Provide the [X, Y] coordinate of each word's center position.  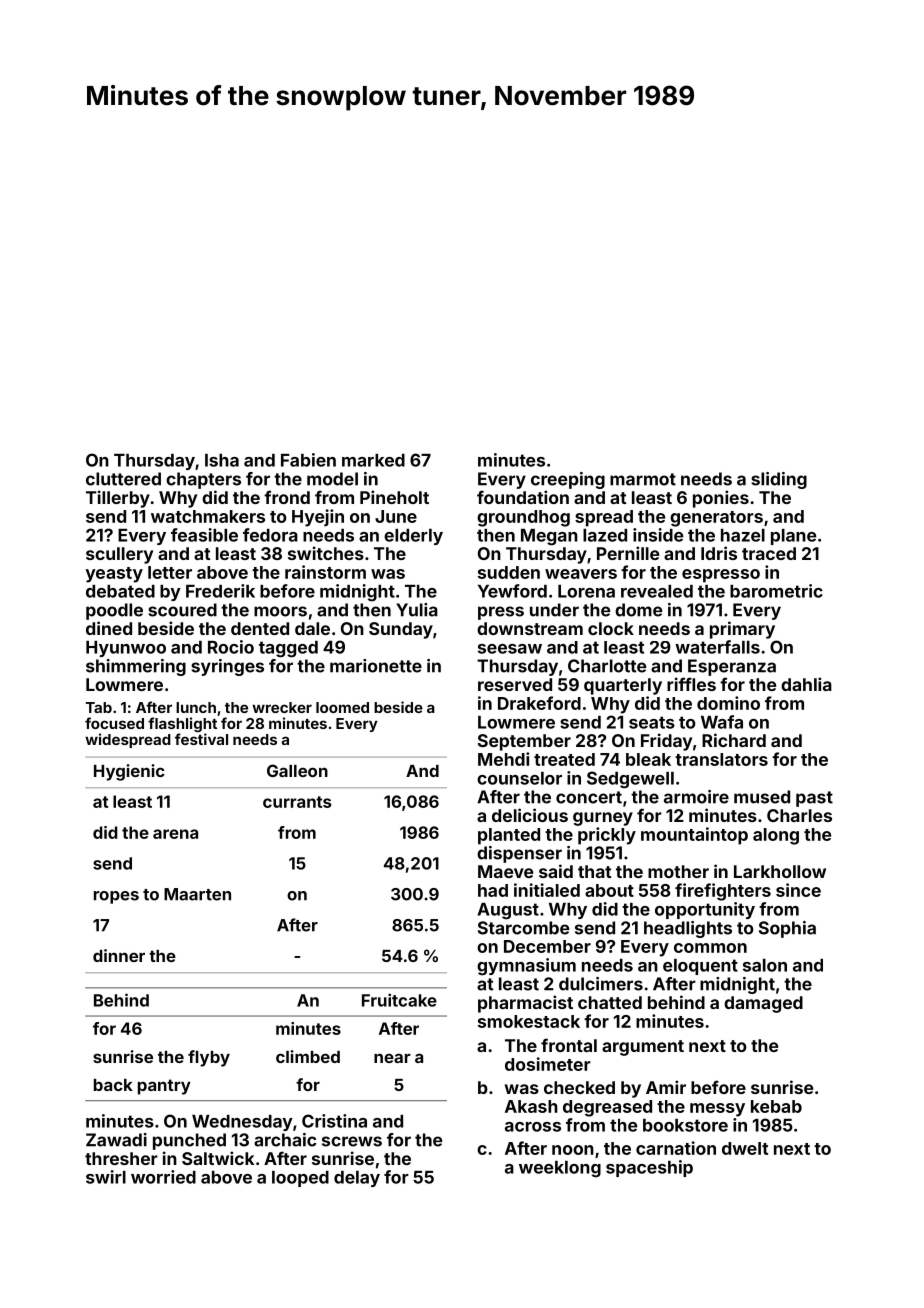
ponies [721, 499]
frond [287, 497]
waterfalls [717, 647]
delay [357, 1179]
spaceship [649, 1168]
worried [163, 1177]
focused [114, 723]
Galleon [297, 770]
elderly [413, 537]
